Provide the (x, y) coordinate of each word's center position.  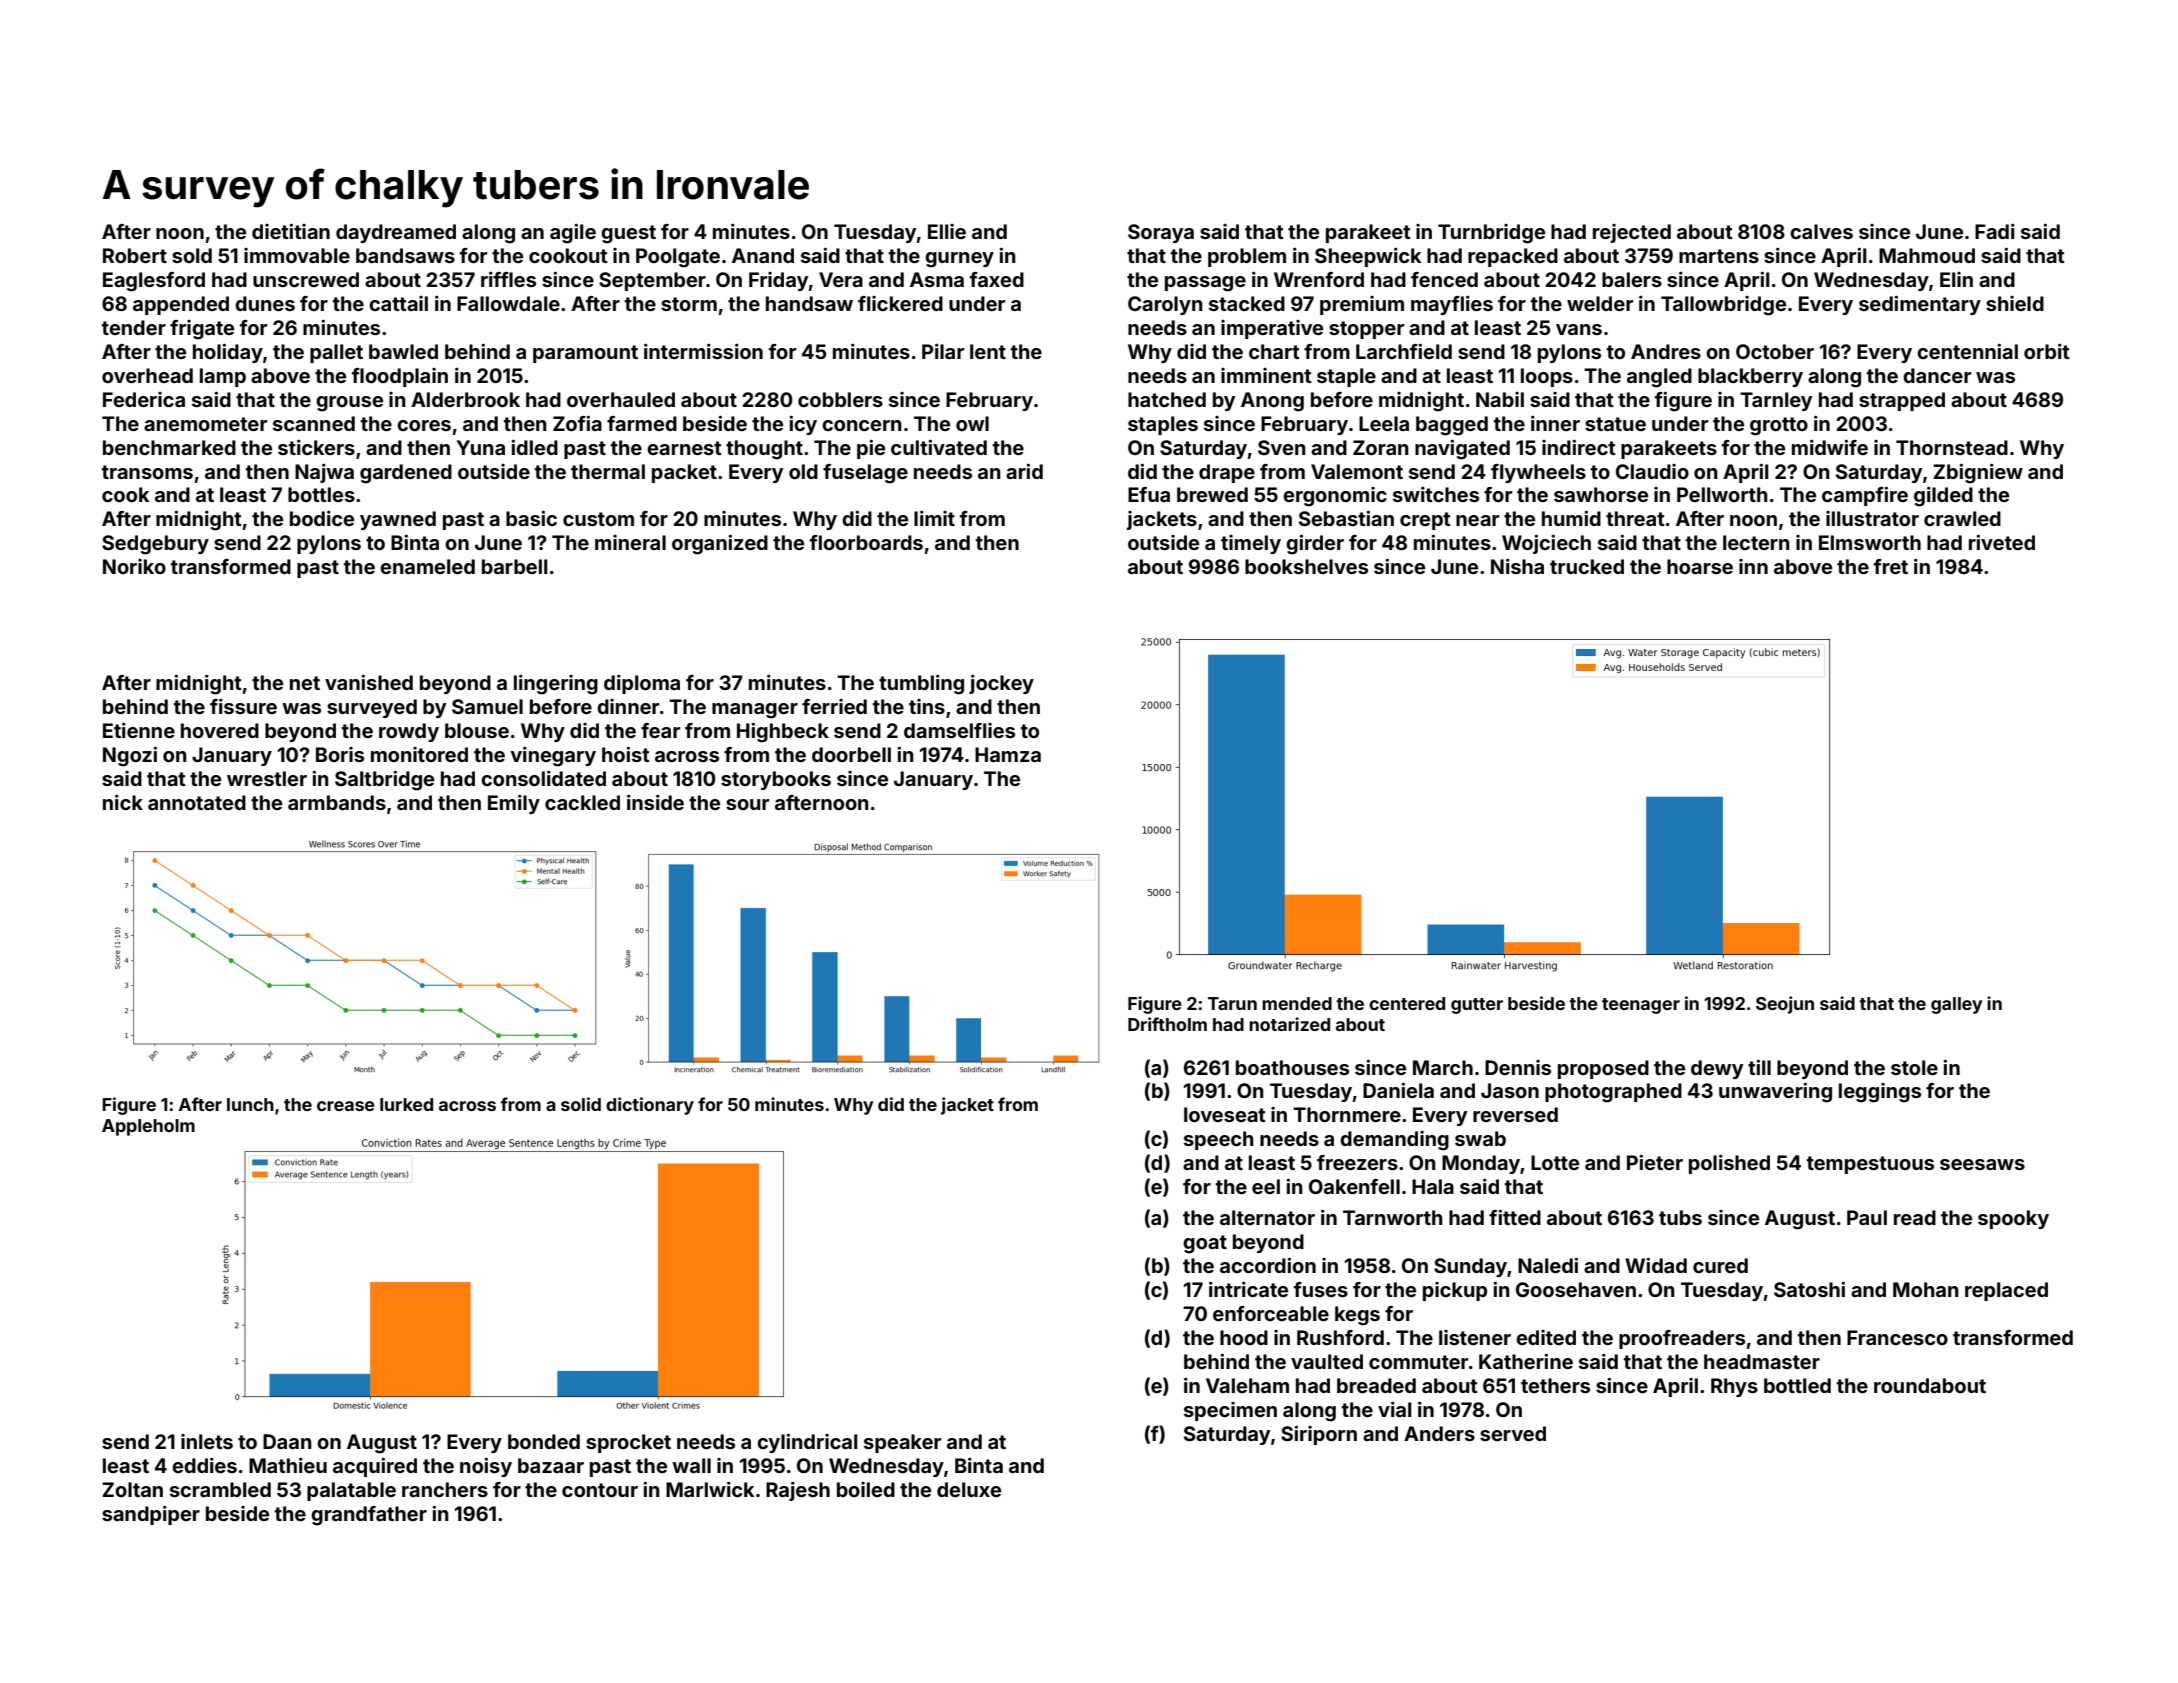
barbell (515, 566)
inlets (207, 1441)
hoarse (1700, 566)
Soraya (1161, 233)
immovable (297, 255)
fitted (1515, 1217)
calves (1821, 231)
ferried (834, 706)
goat (1205, 1244)
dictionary (650, 1106)
